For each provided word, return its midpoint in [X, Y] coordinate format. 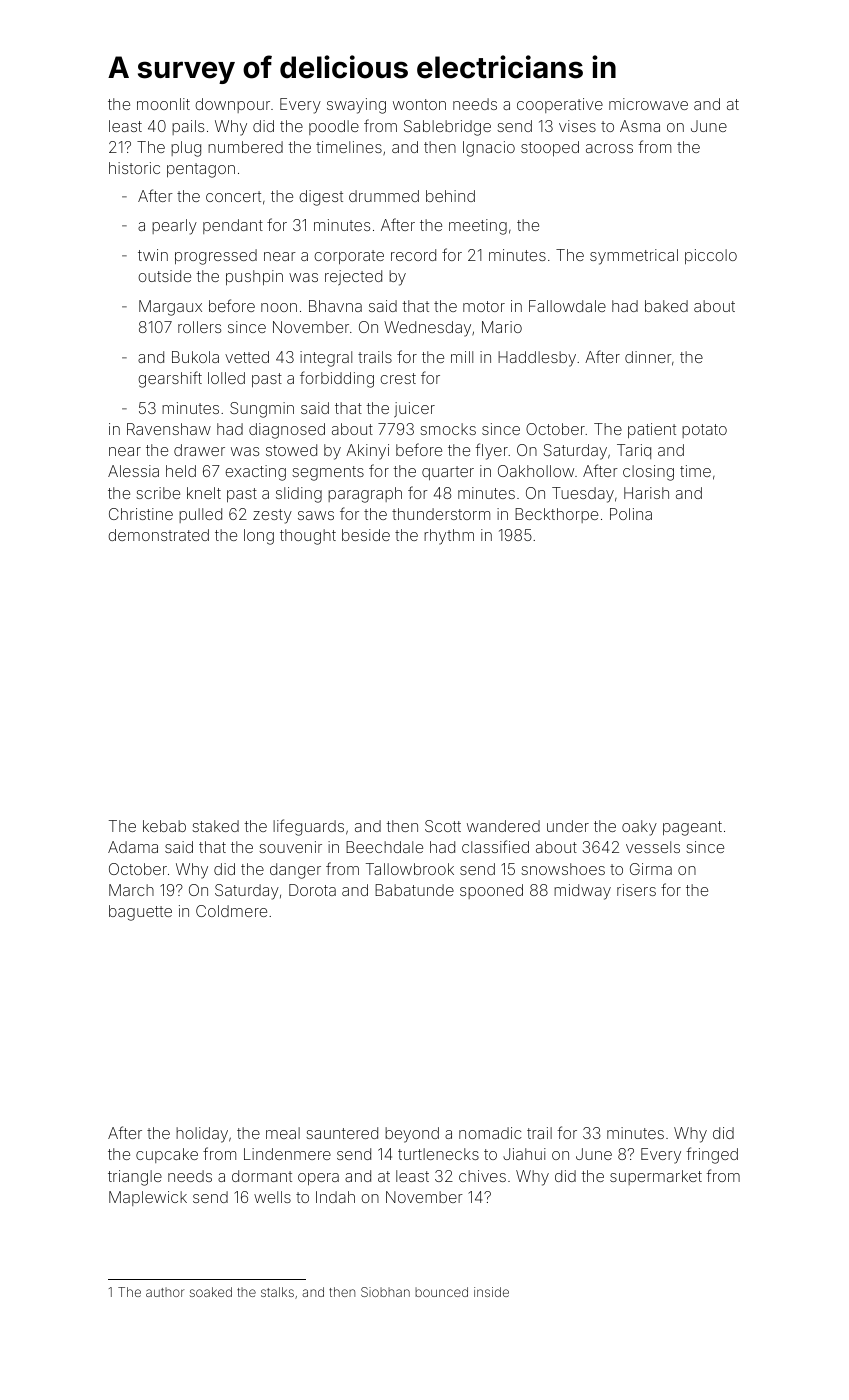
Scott [443, 826]
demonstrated [158, 535]
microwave [648, 104]
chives [482, 1176]
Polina [631, 514]
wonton [419, 104]
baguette [140, 913]
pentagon [201, 170]
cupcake [167, 1155]
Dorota [312, 890]
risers [636, 890]
